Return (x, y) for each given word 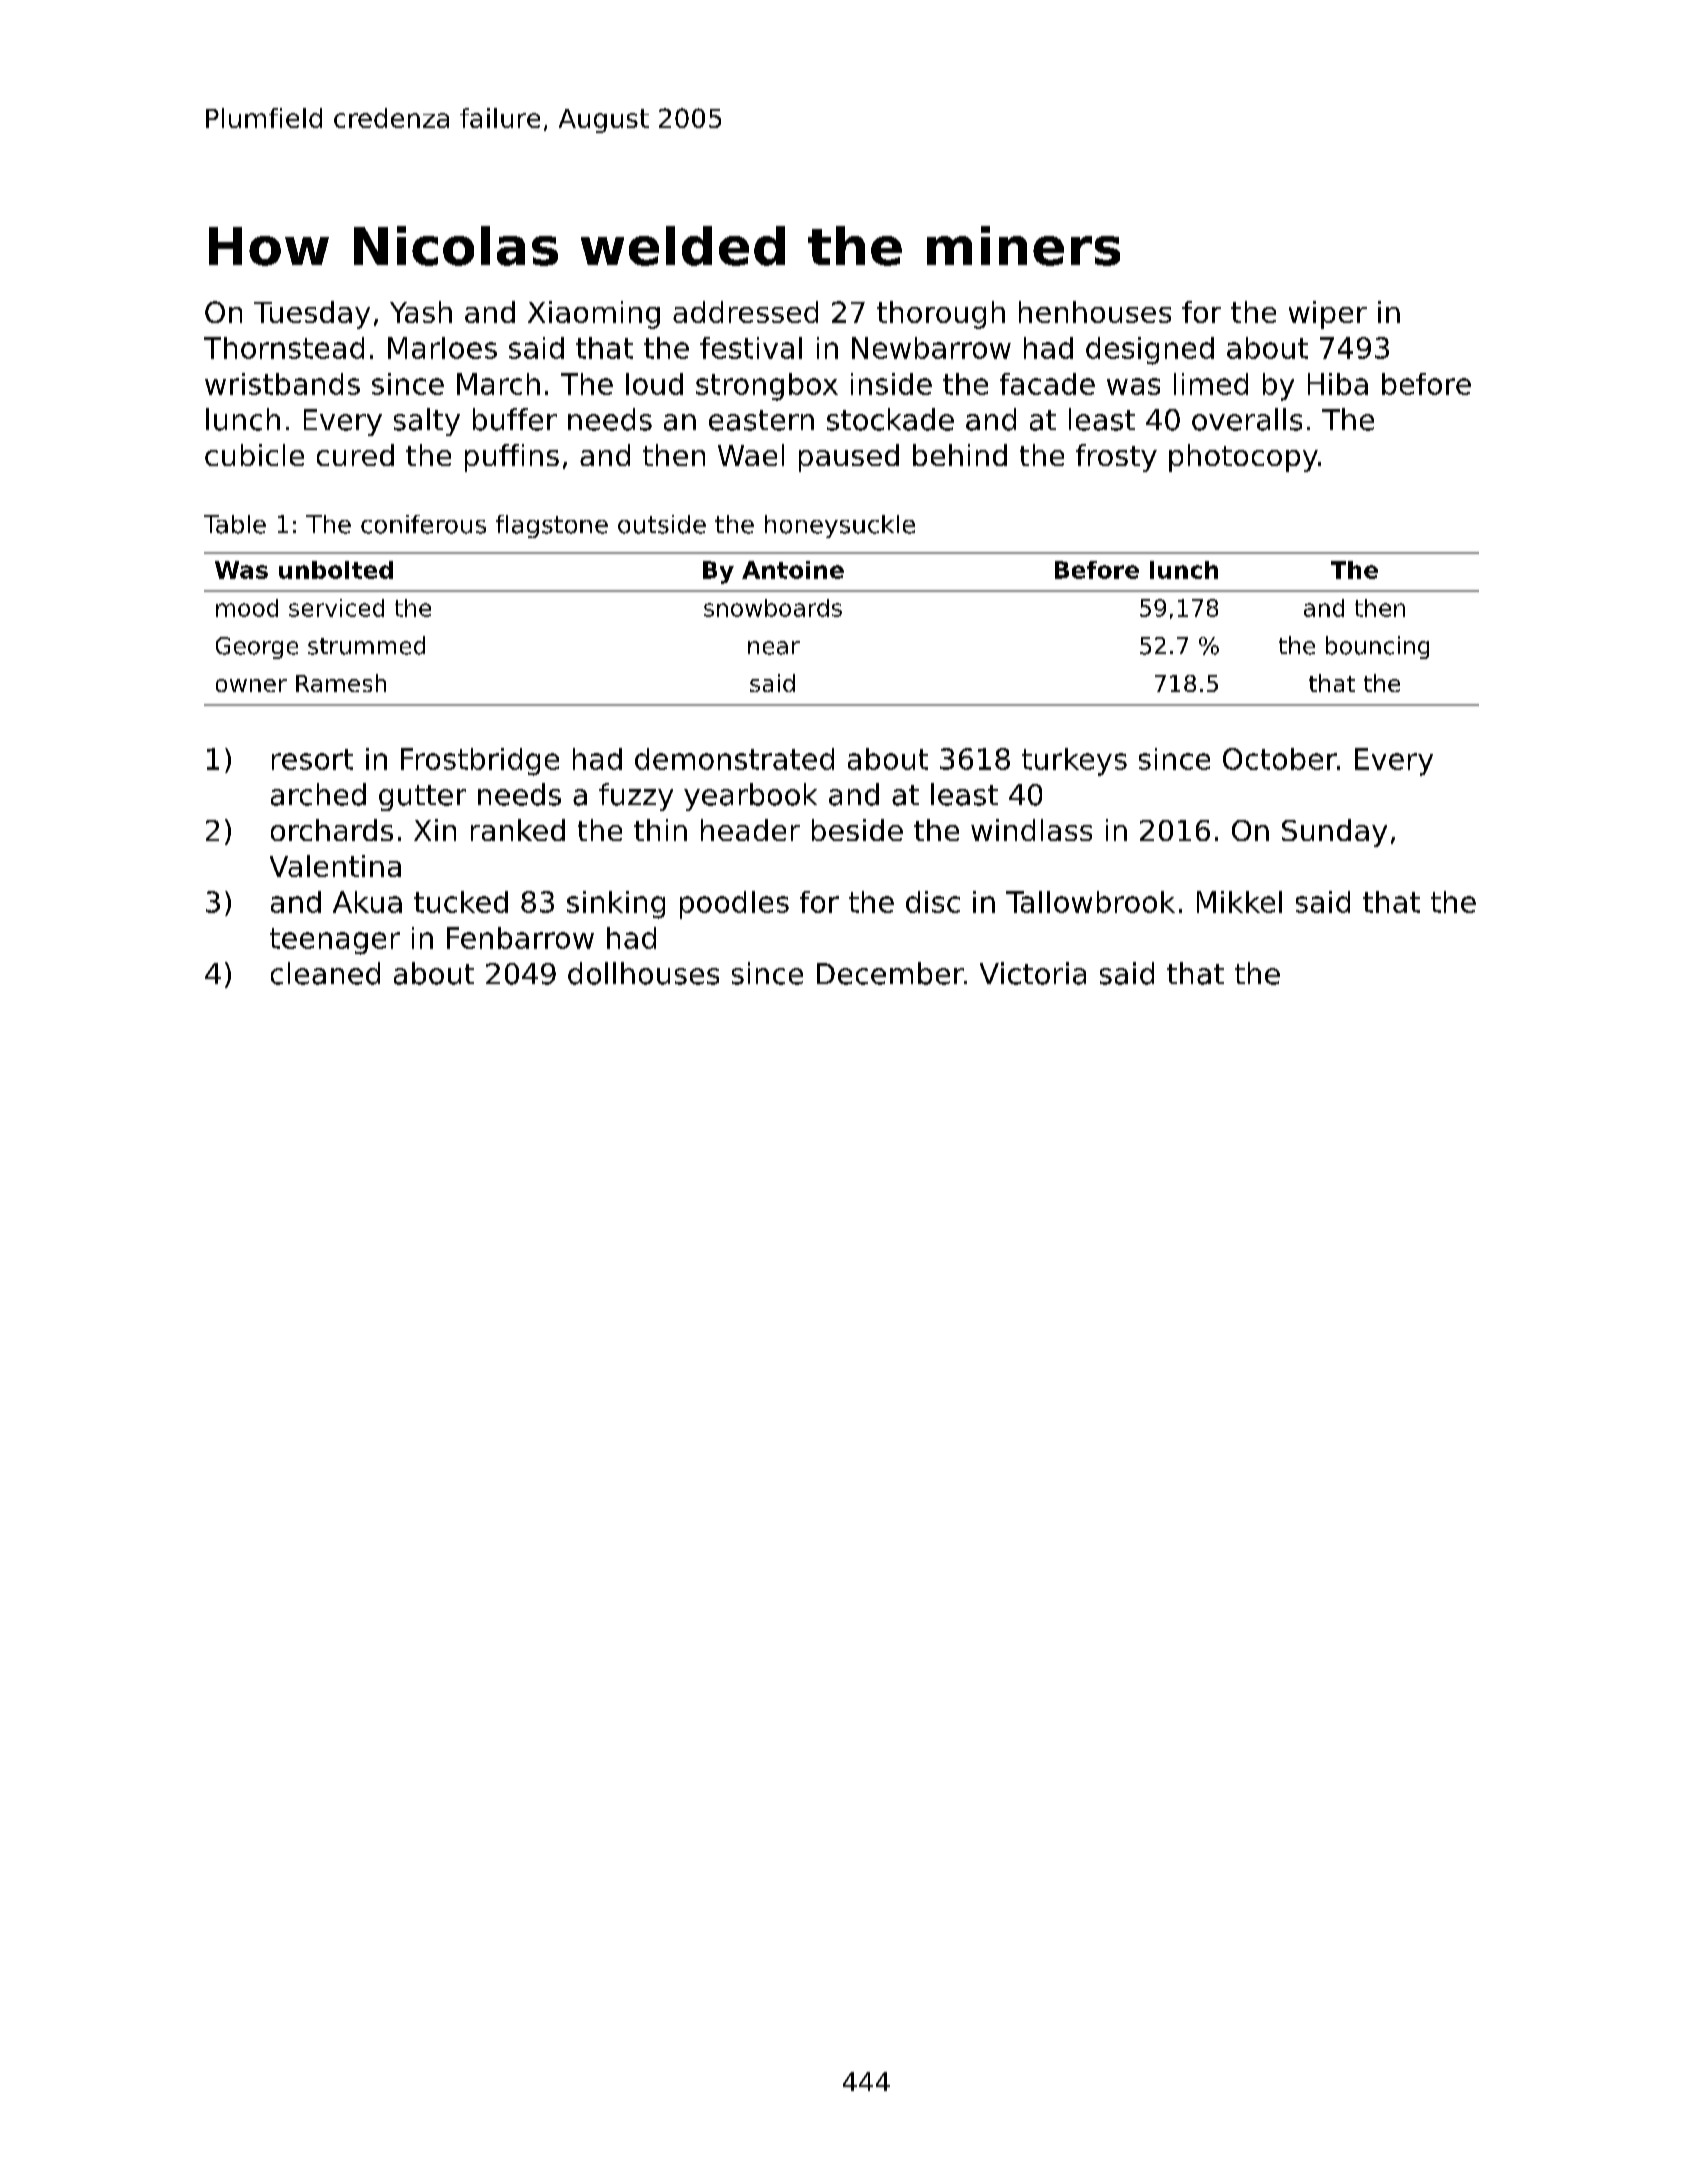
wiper (1328, 315)
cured (355, 455)
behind (960, 455)
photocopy (1243, 458)
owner (251, 685)
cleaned (325, 973)
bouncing (1377, 647)
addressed (745, 312)
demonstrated (734, 759)
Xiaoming (594, 315)
